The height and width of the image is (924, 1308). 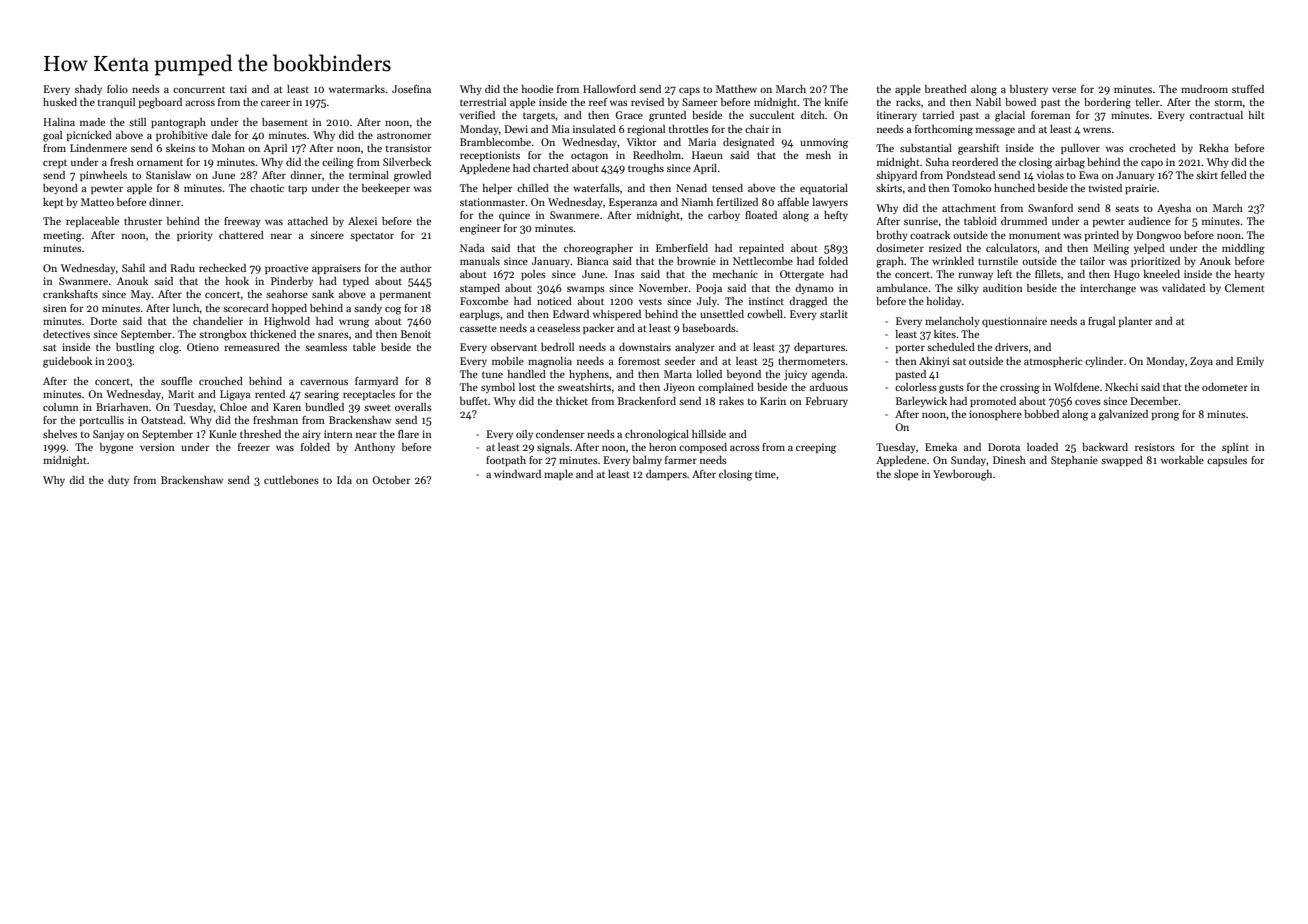 What do you see at coordinates (609, 89) in the image?
I see `Hallowford` at bounding box center [609, 89].
